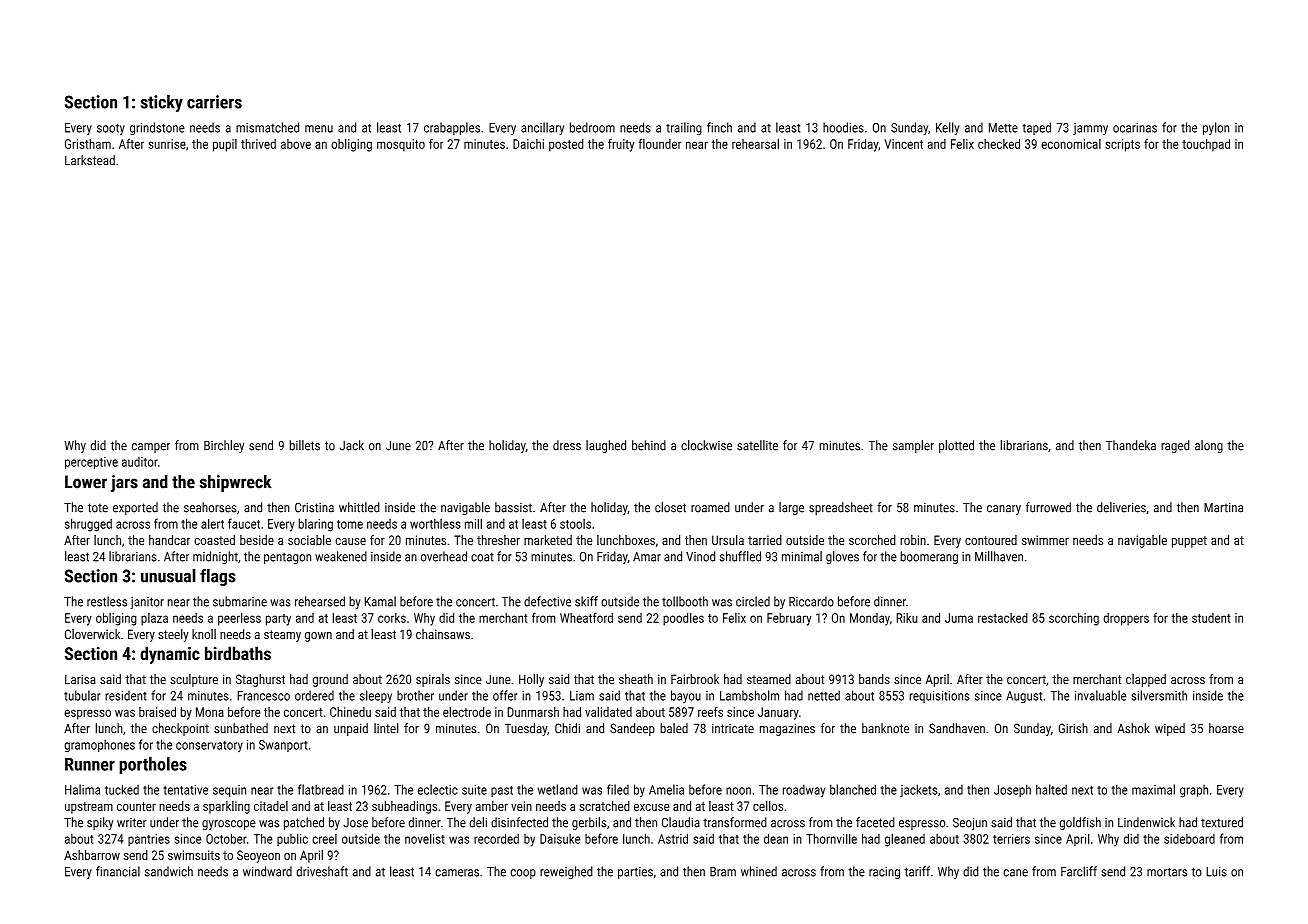 The width and height of the screenshot is (1308, 924). Describe the element at coordinates (88, 144) in the screenshot. I see `Gristham` at that location.
